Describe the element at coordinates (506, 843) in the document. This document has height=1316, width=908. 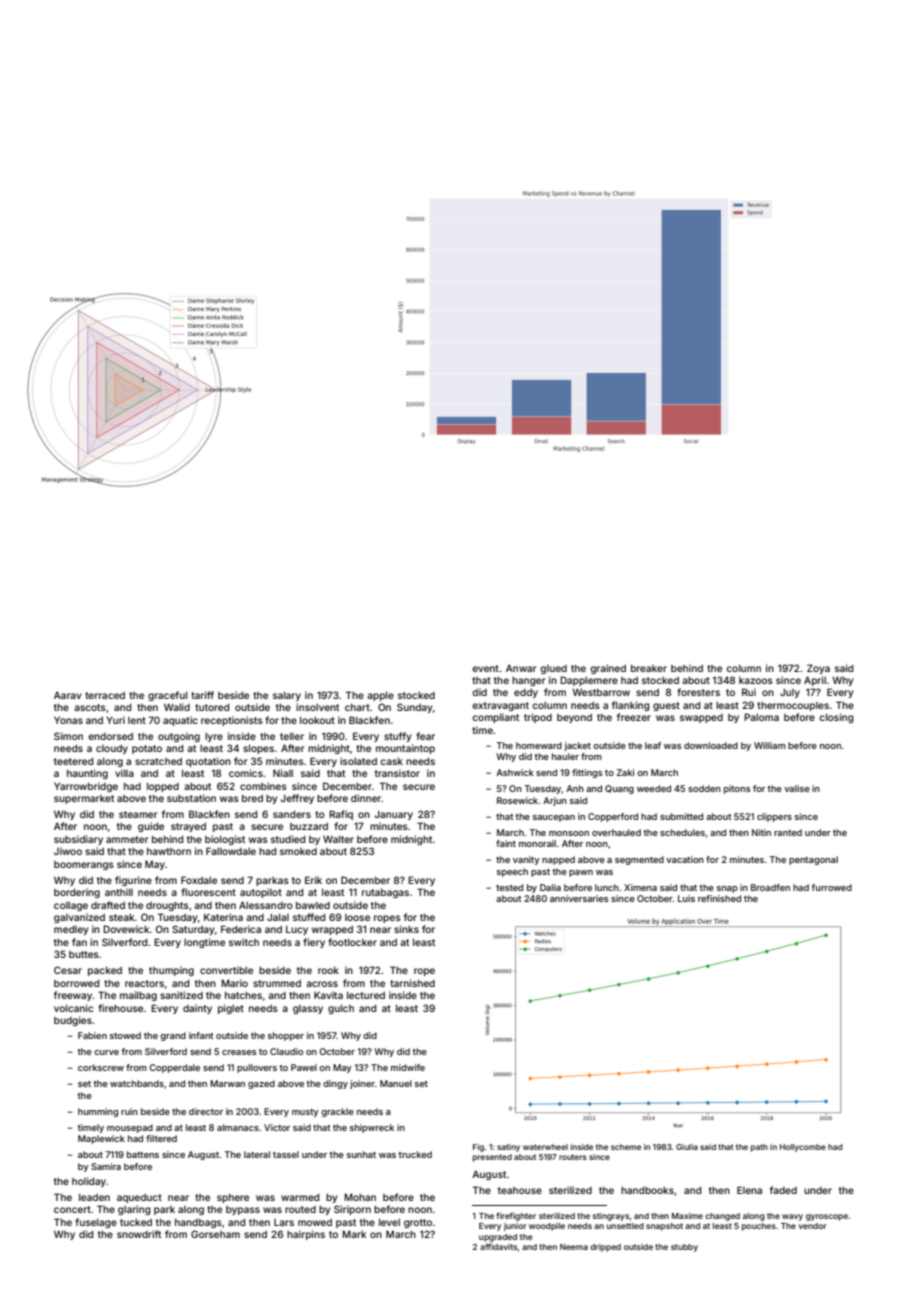
I see `faint` at that location.
